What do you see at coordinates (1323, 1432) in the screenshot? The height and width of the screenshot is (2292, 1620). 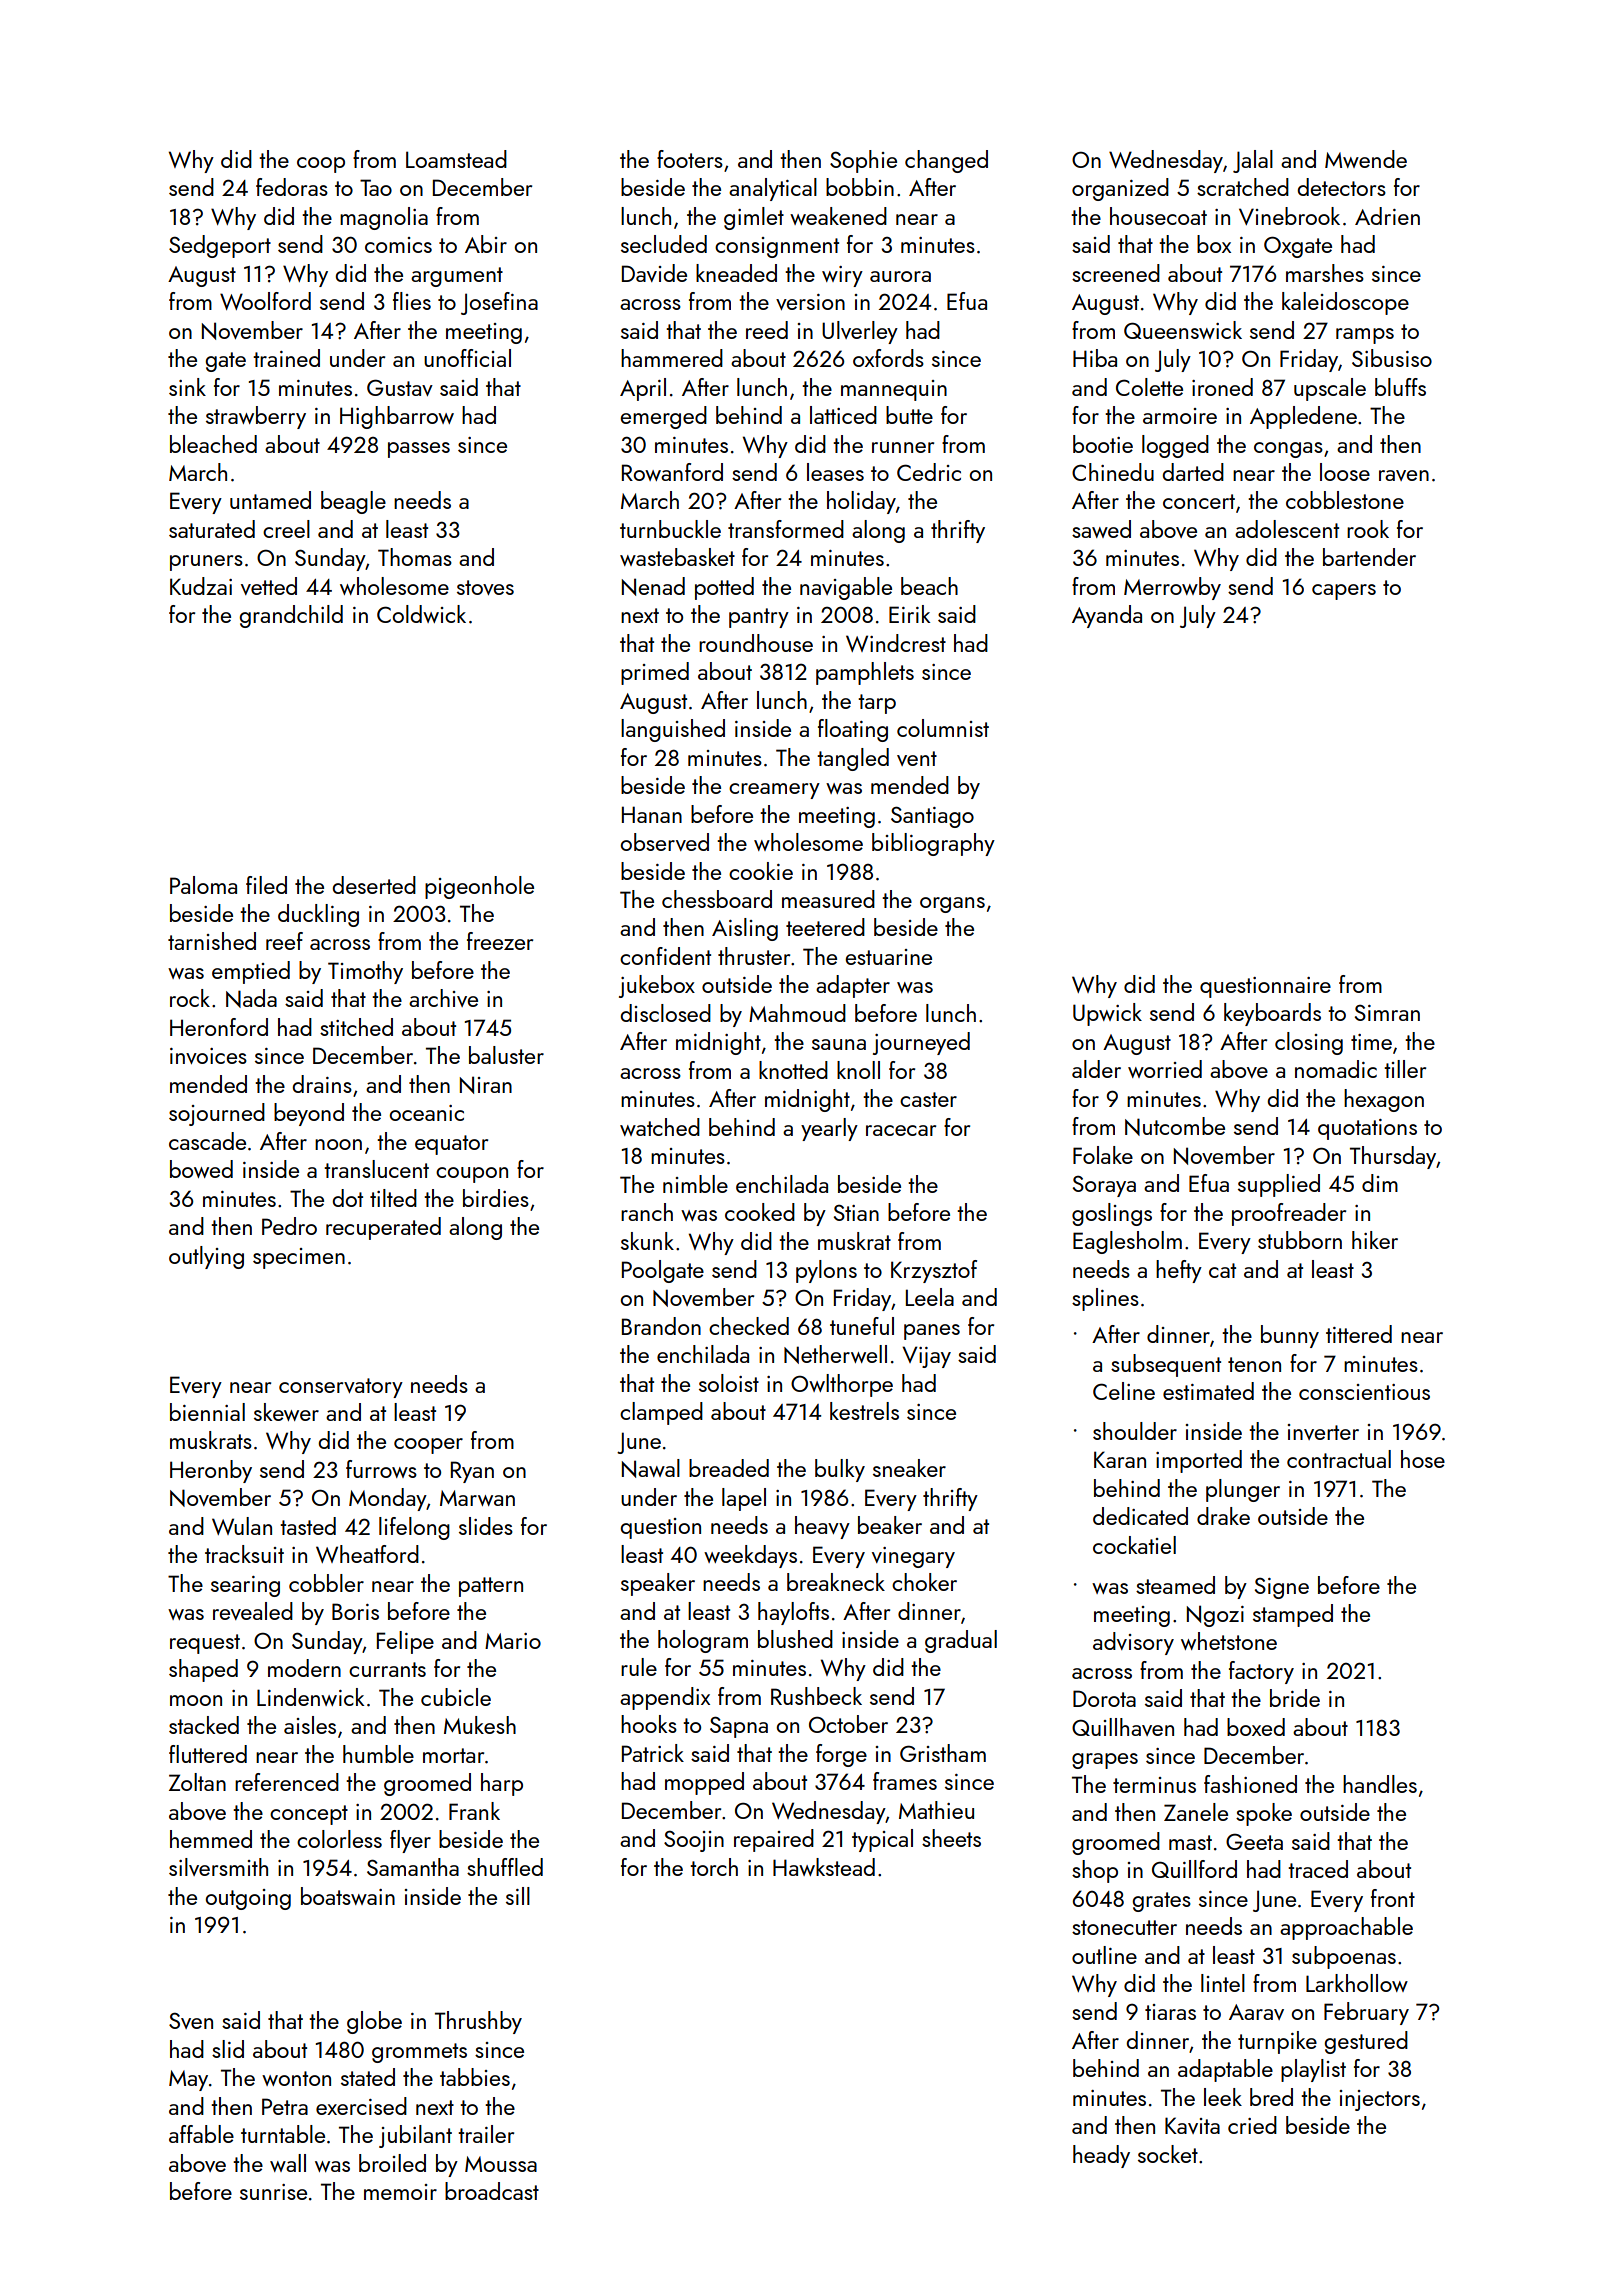 I see `inverter` at bounding box center [1323, 1432].
